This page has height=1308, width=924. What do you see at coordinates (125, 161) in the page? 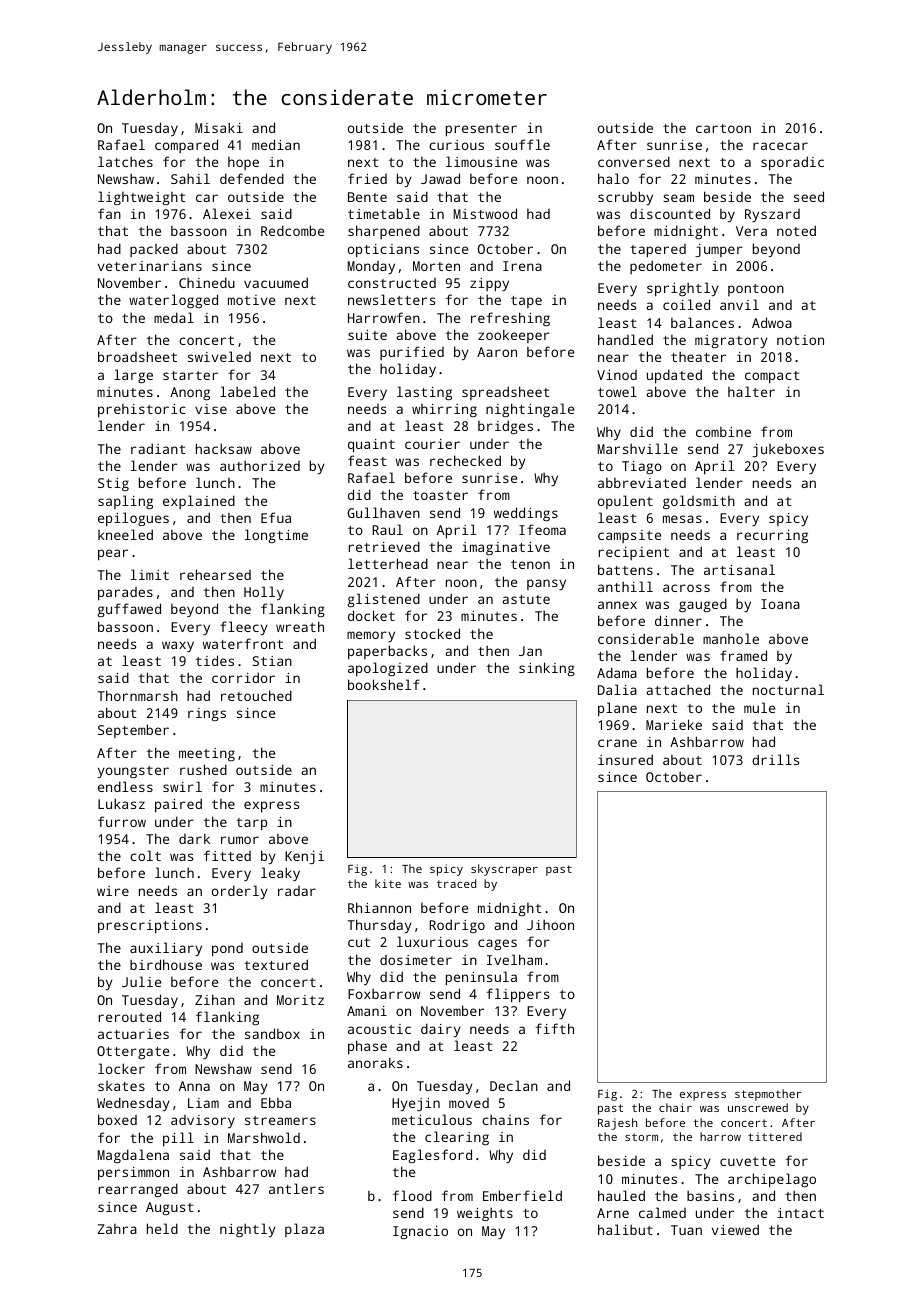
I see `latches` at bounding box center [125, 161].
